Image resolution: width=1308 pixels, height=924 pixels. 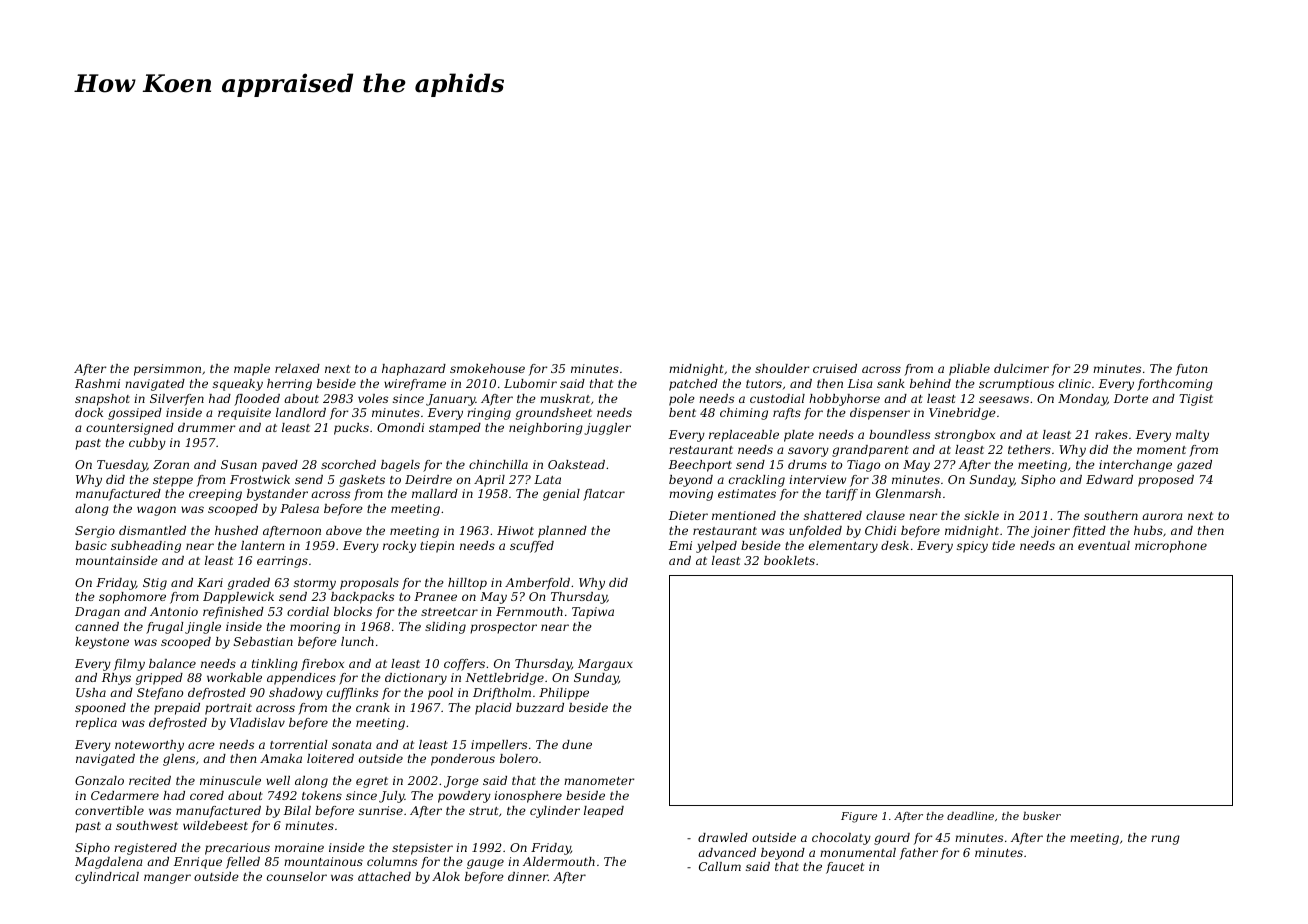 I want to click on registered, so click(x=145, y=849).
